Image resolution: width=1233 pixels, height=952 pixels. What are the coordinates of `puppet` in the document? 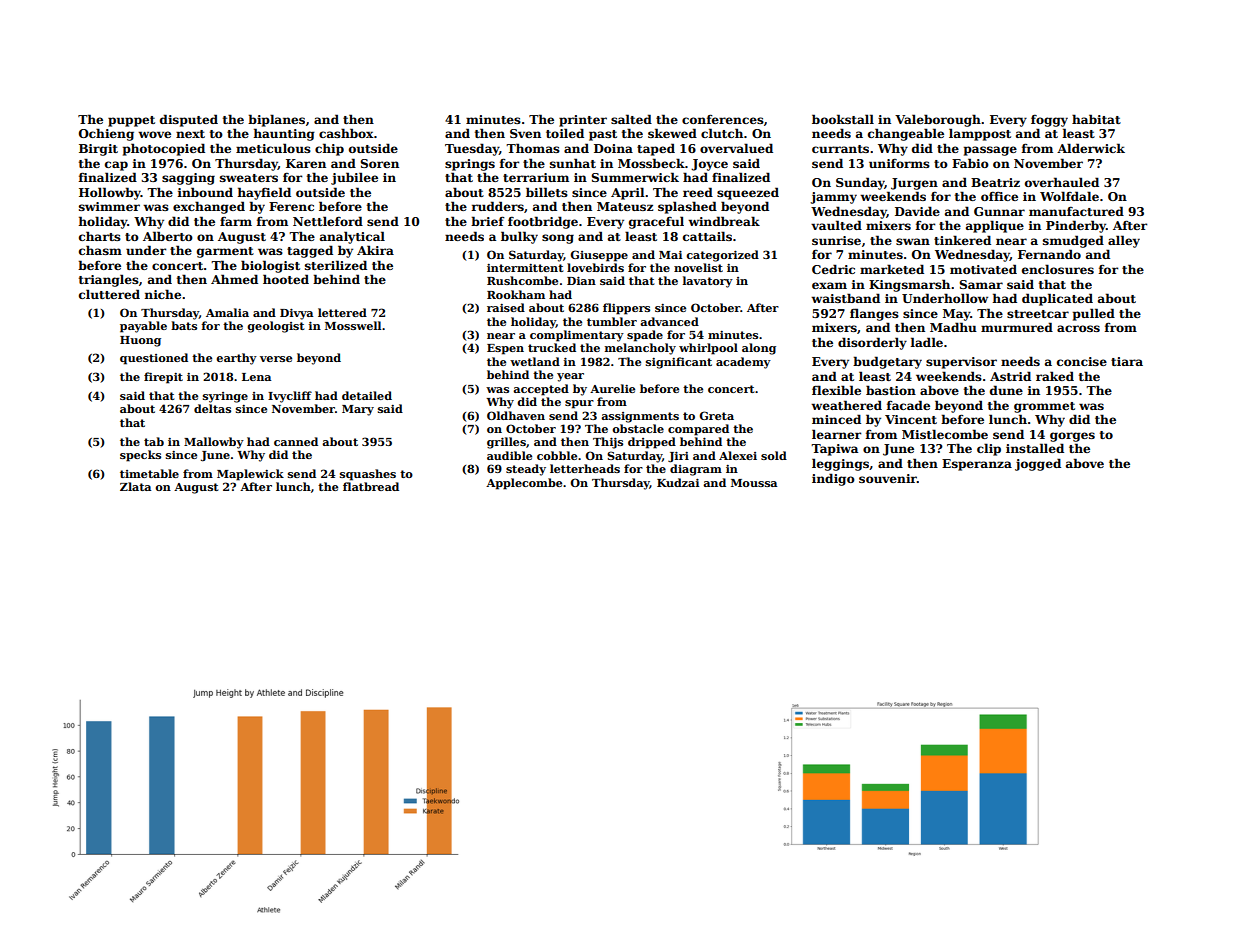 It's located at (131, 121).
